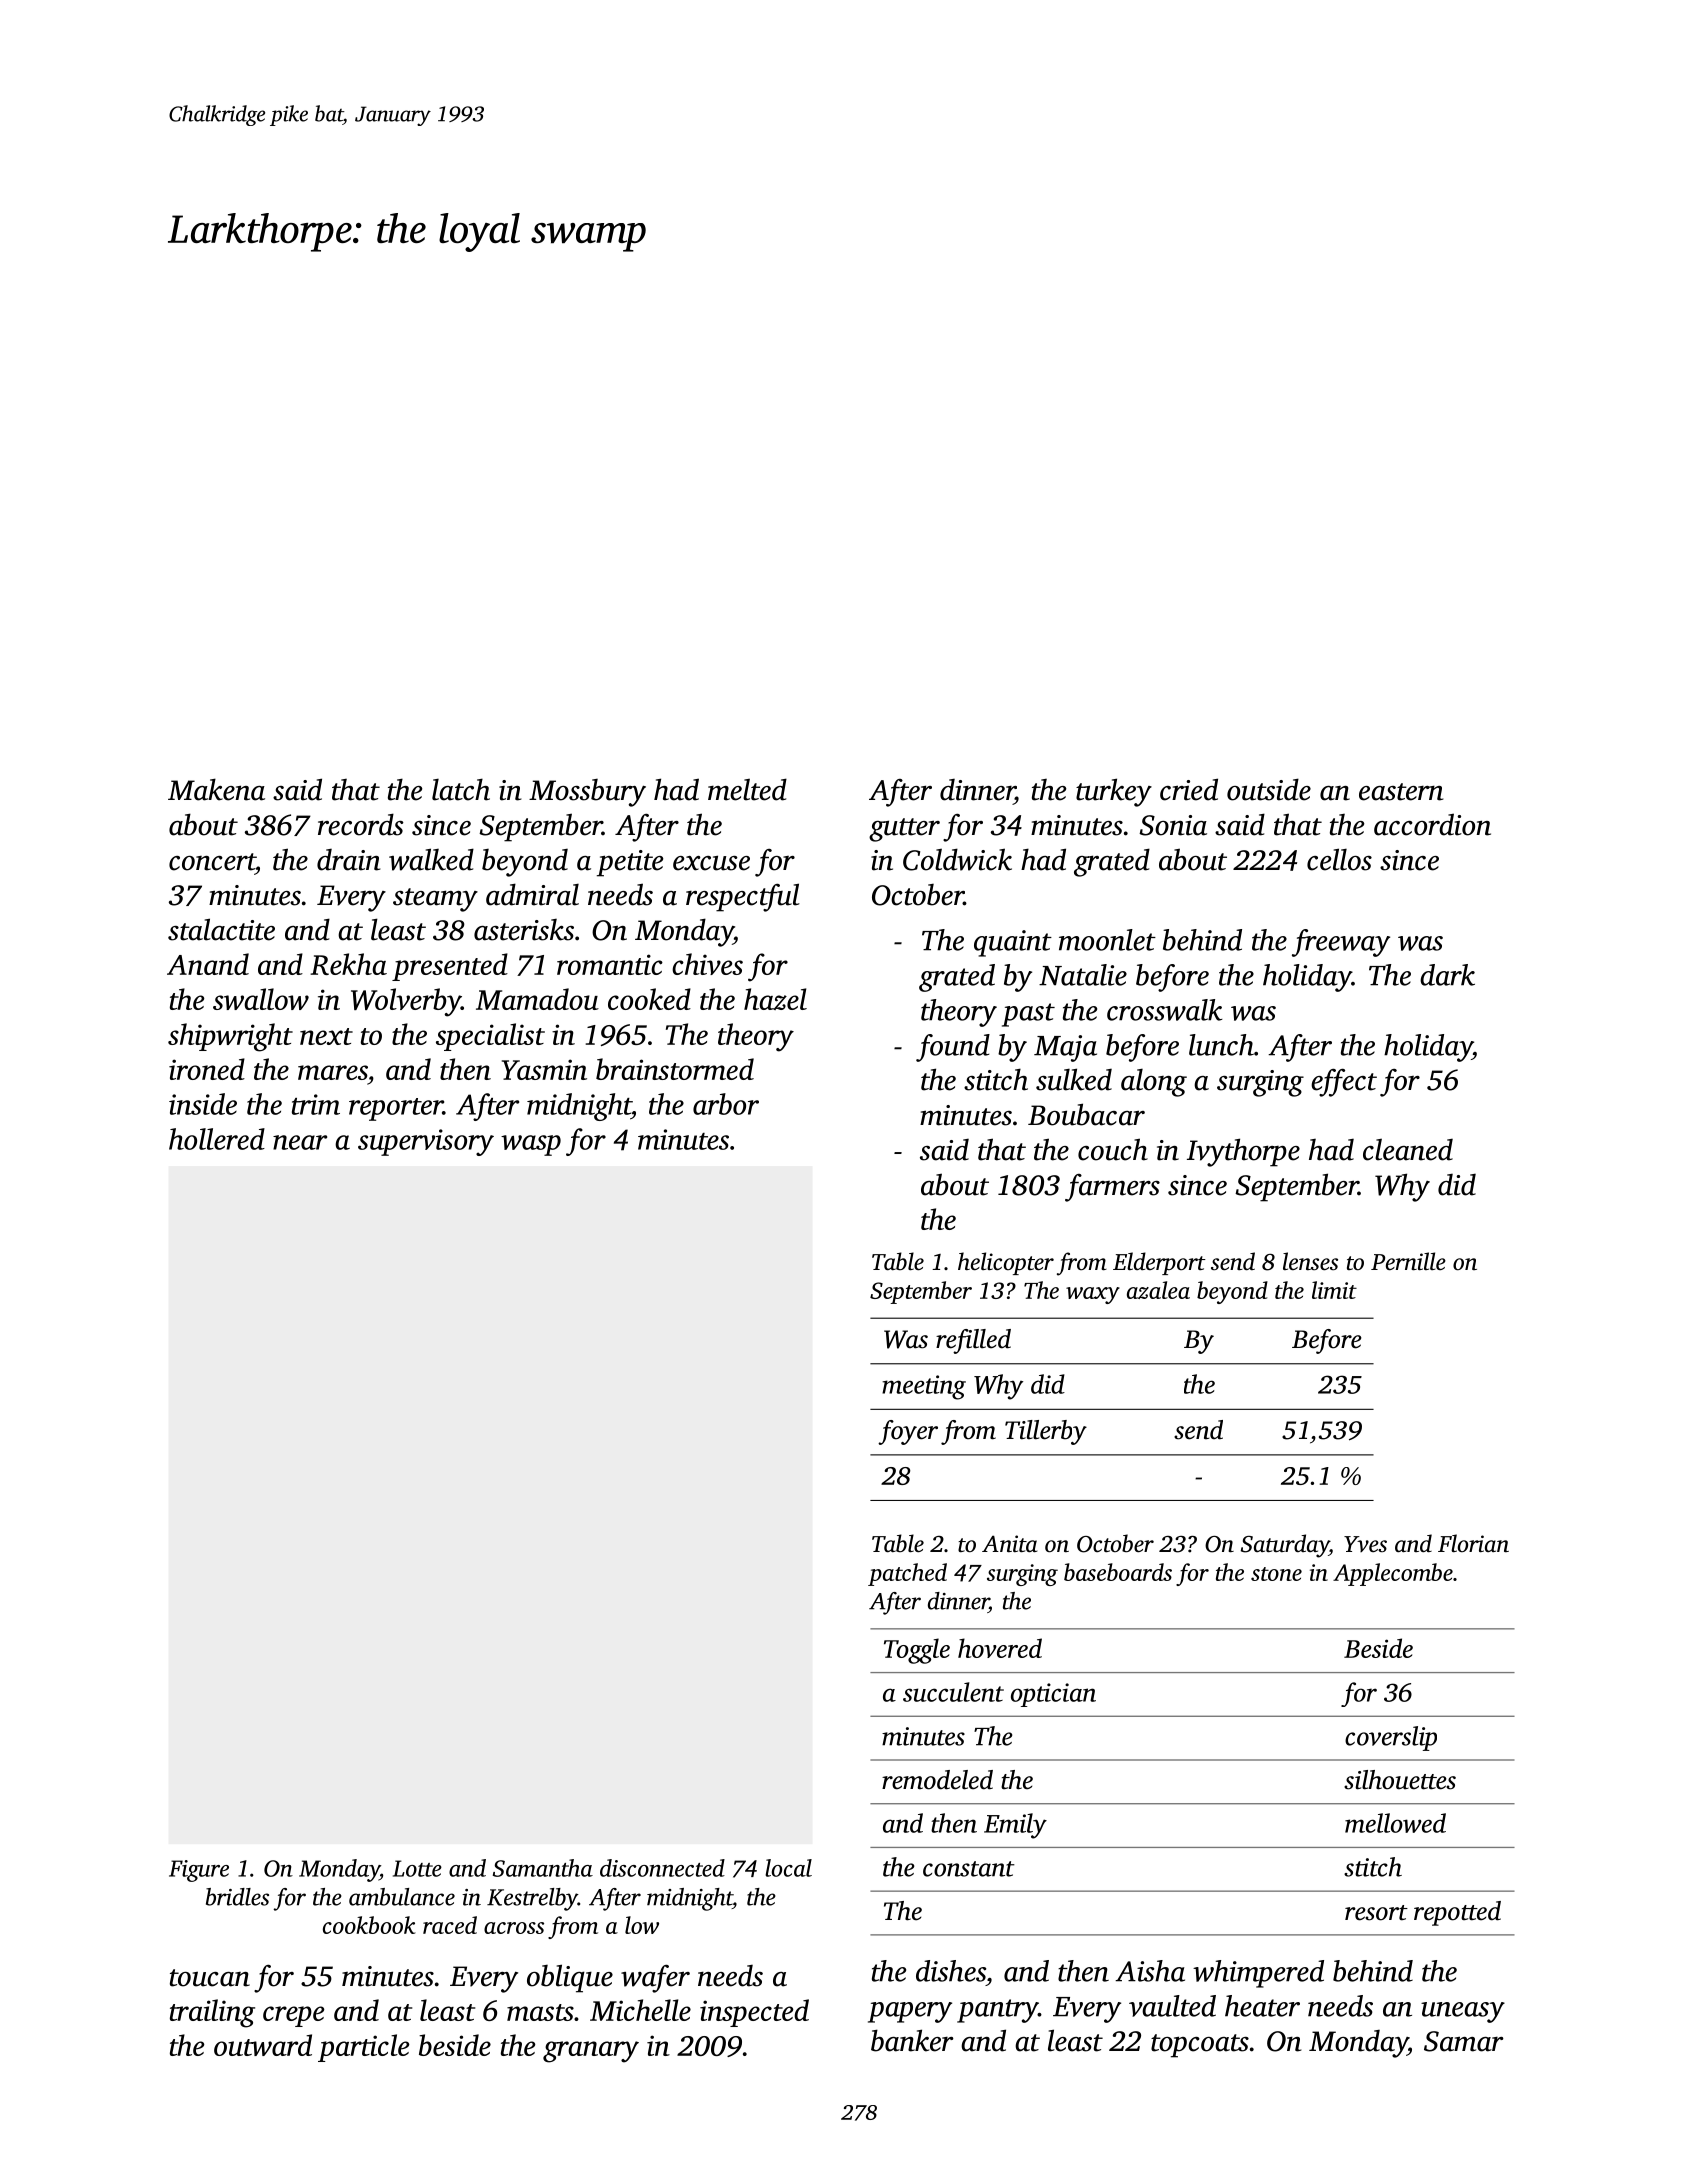 The height and width of the page is (2178, 1683). I want to click on Sonia, so click(1173, 825).
